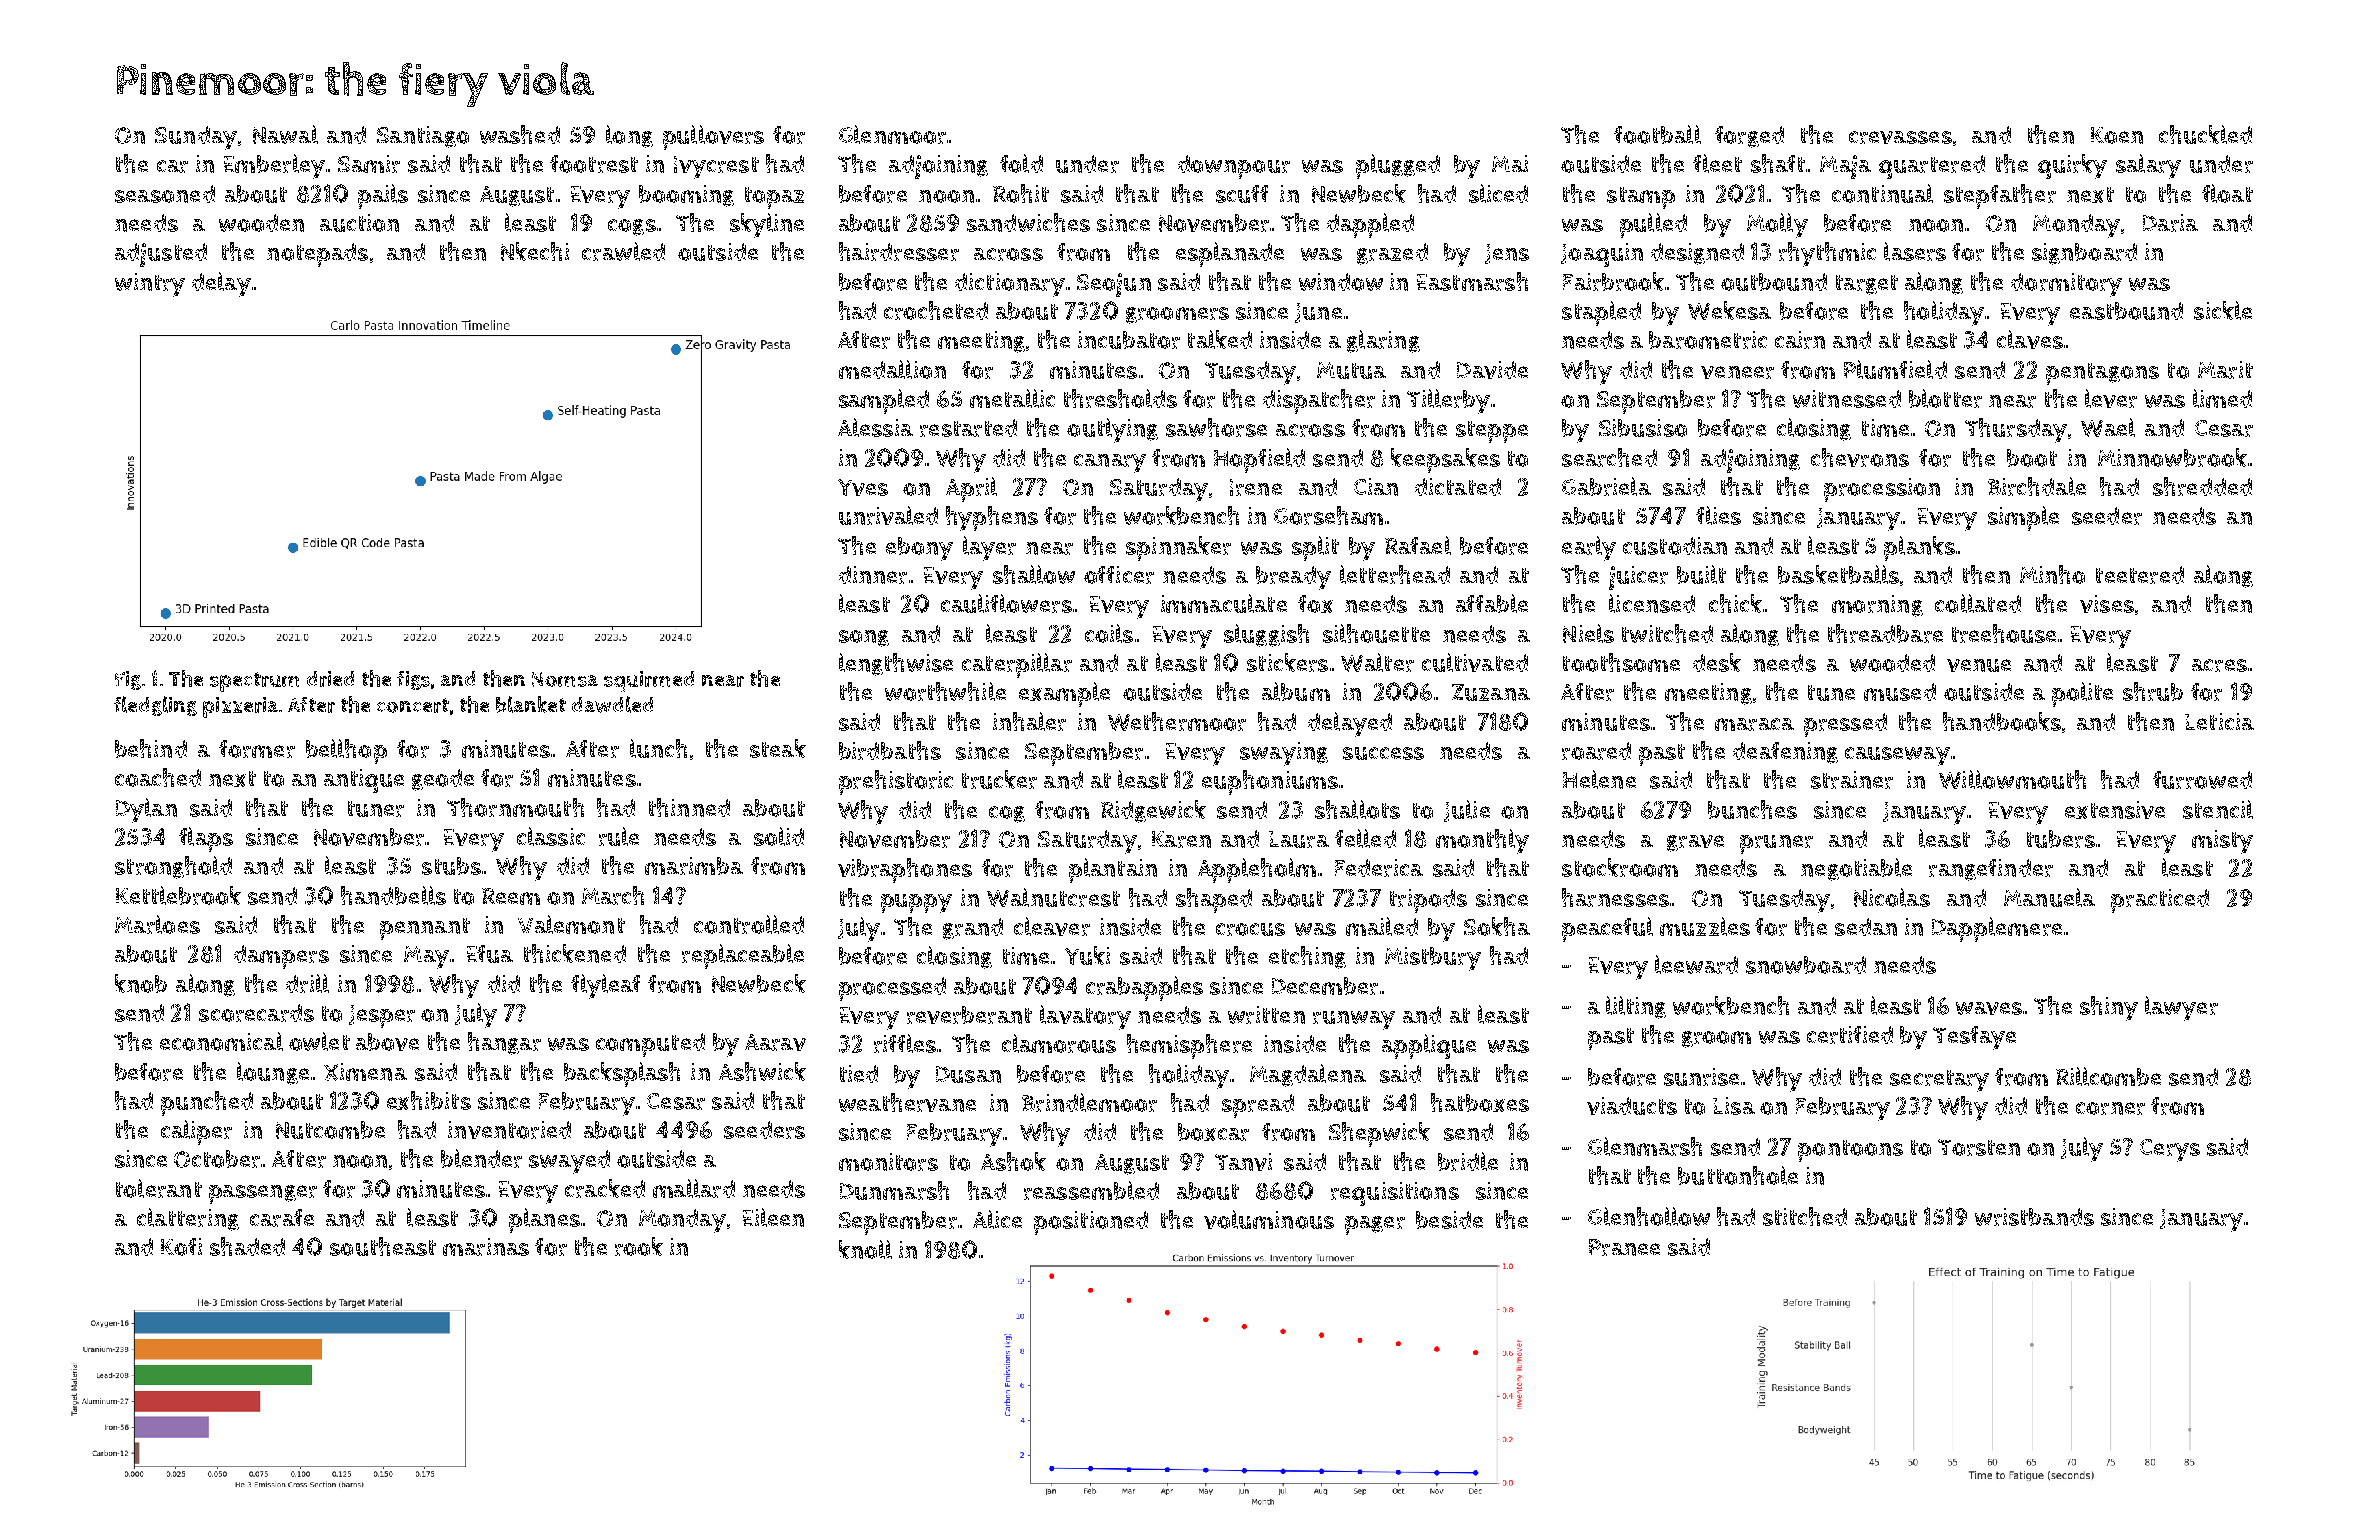 This screenshot has width=2367, height=1531. Describe the element at coordinates (2205, 134) in the screenshot. I see `chuckled` at that location.
